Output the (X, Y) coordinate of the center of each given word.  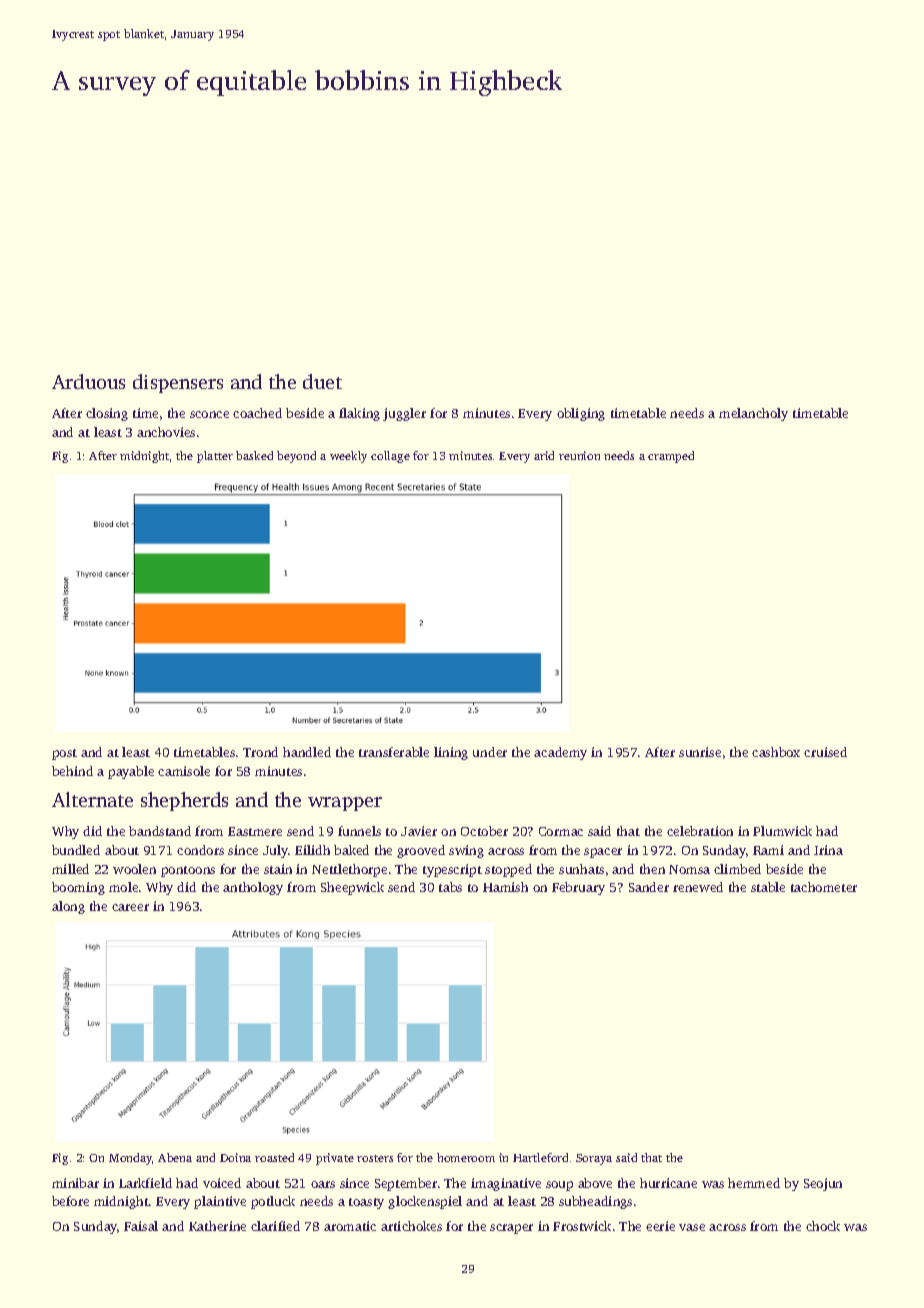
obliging (581, 414)
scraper (511, 1229)
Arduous (88, 381)
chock (823, 1226)
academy (560, 753)
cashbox (776, 752)
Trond (260, 752)
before (70, 1201)
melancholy (753, 414)
